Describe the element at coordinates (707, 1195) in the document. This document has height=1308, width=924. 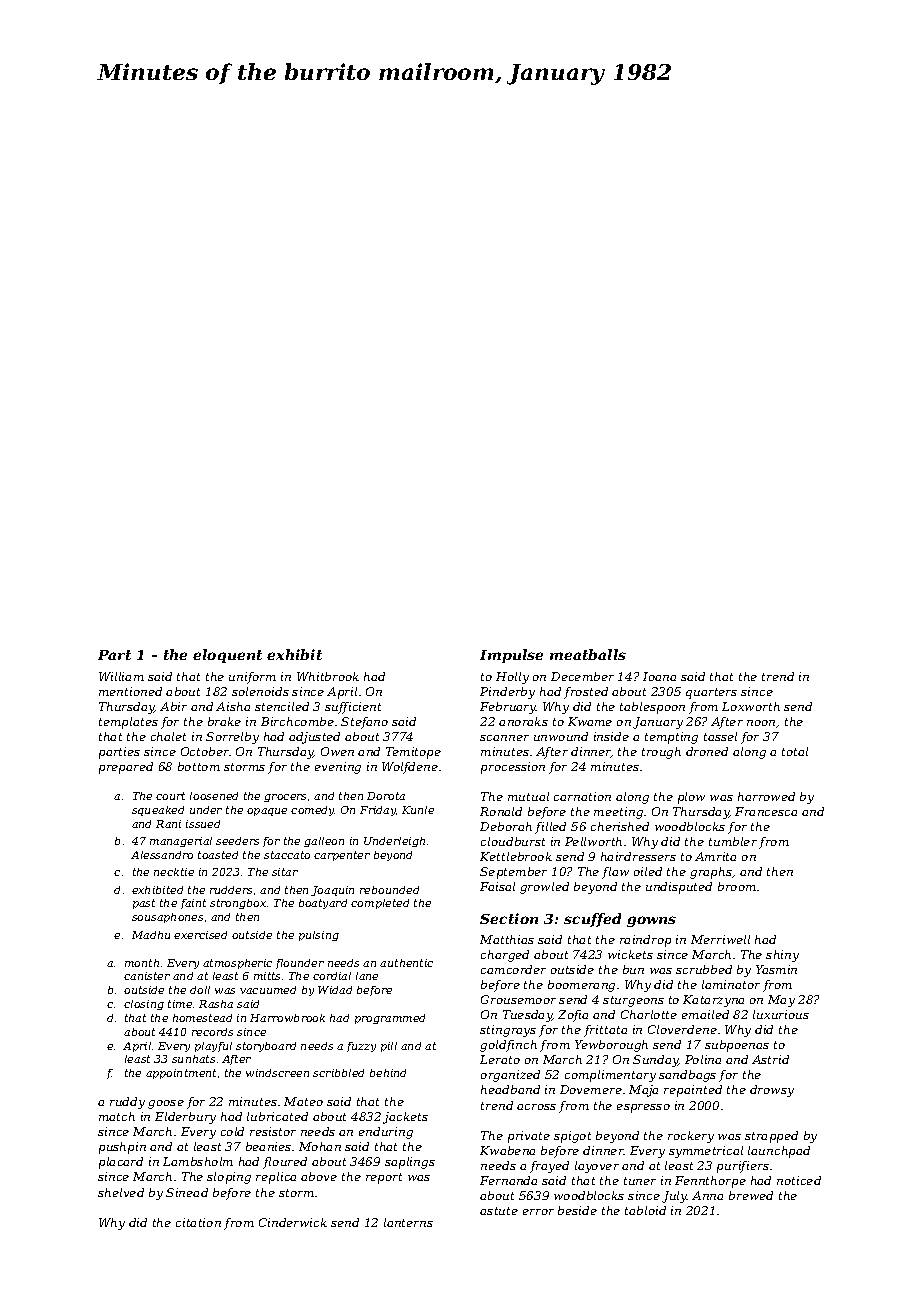
I see `Anna` at that location.
